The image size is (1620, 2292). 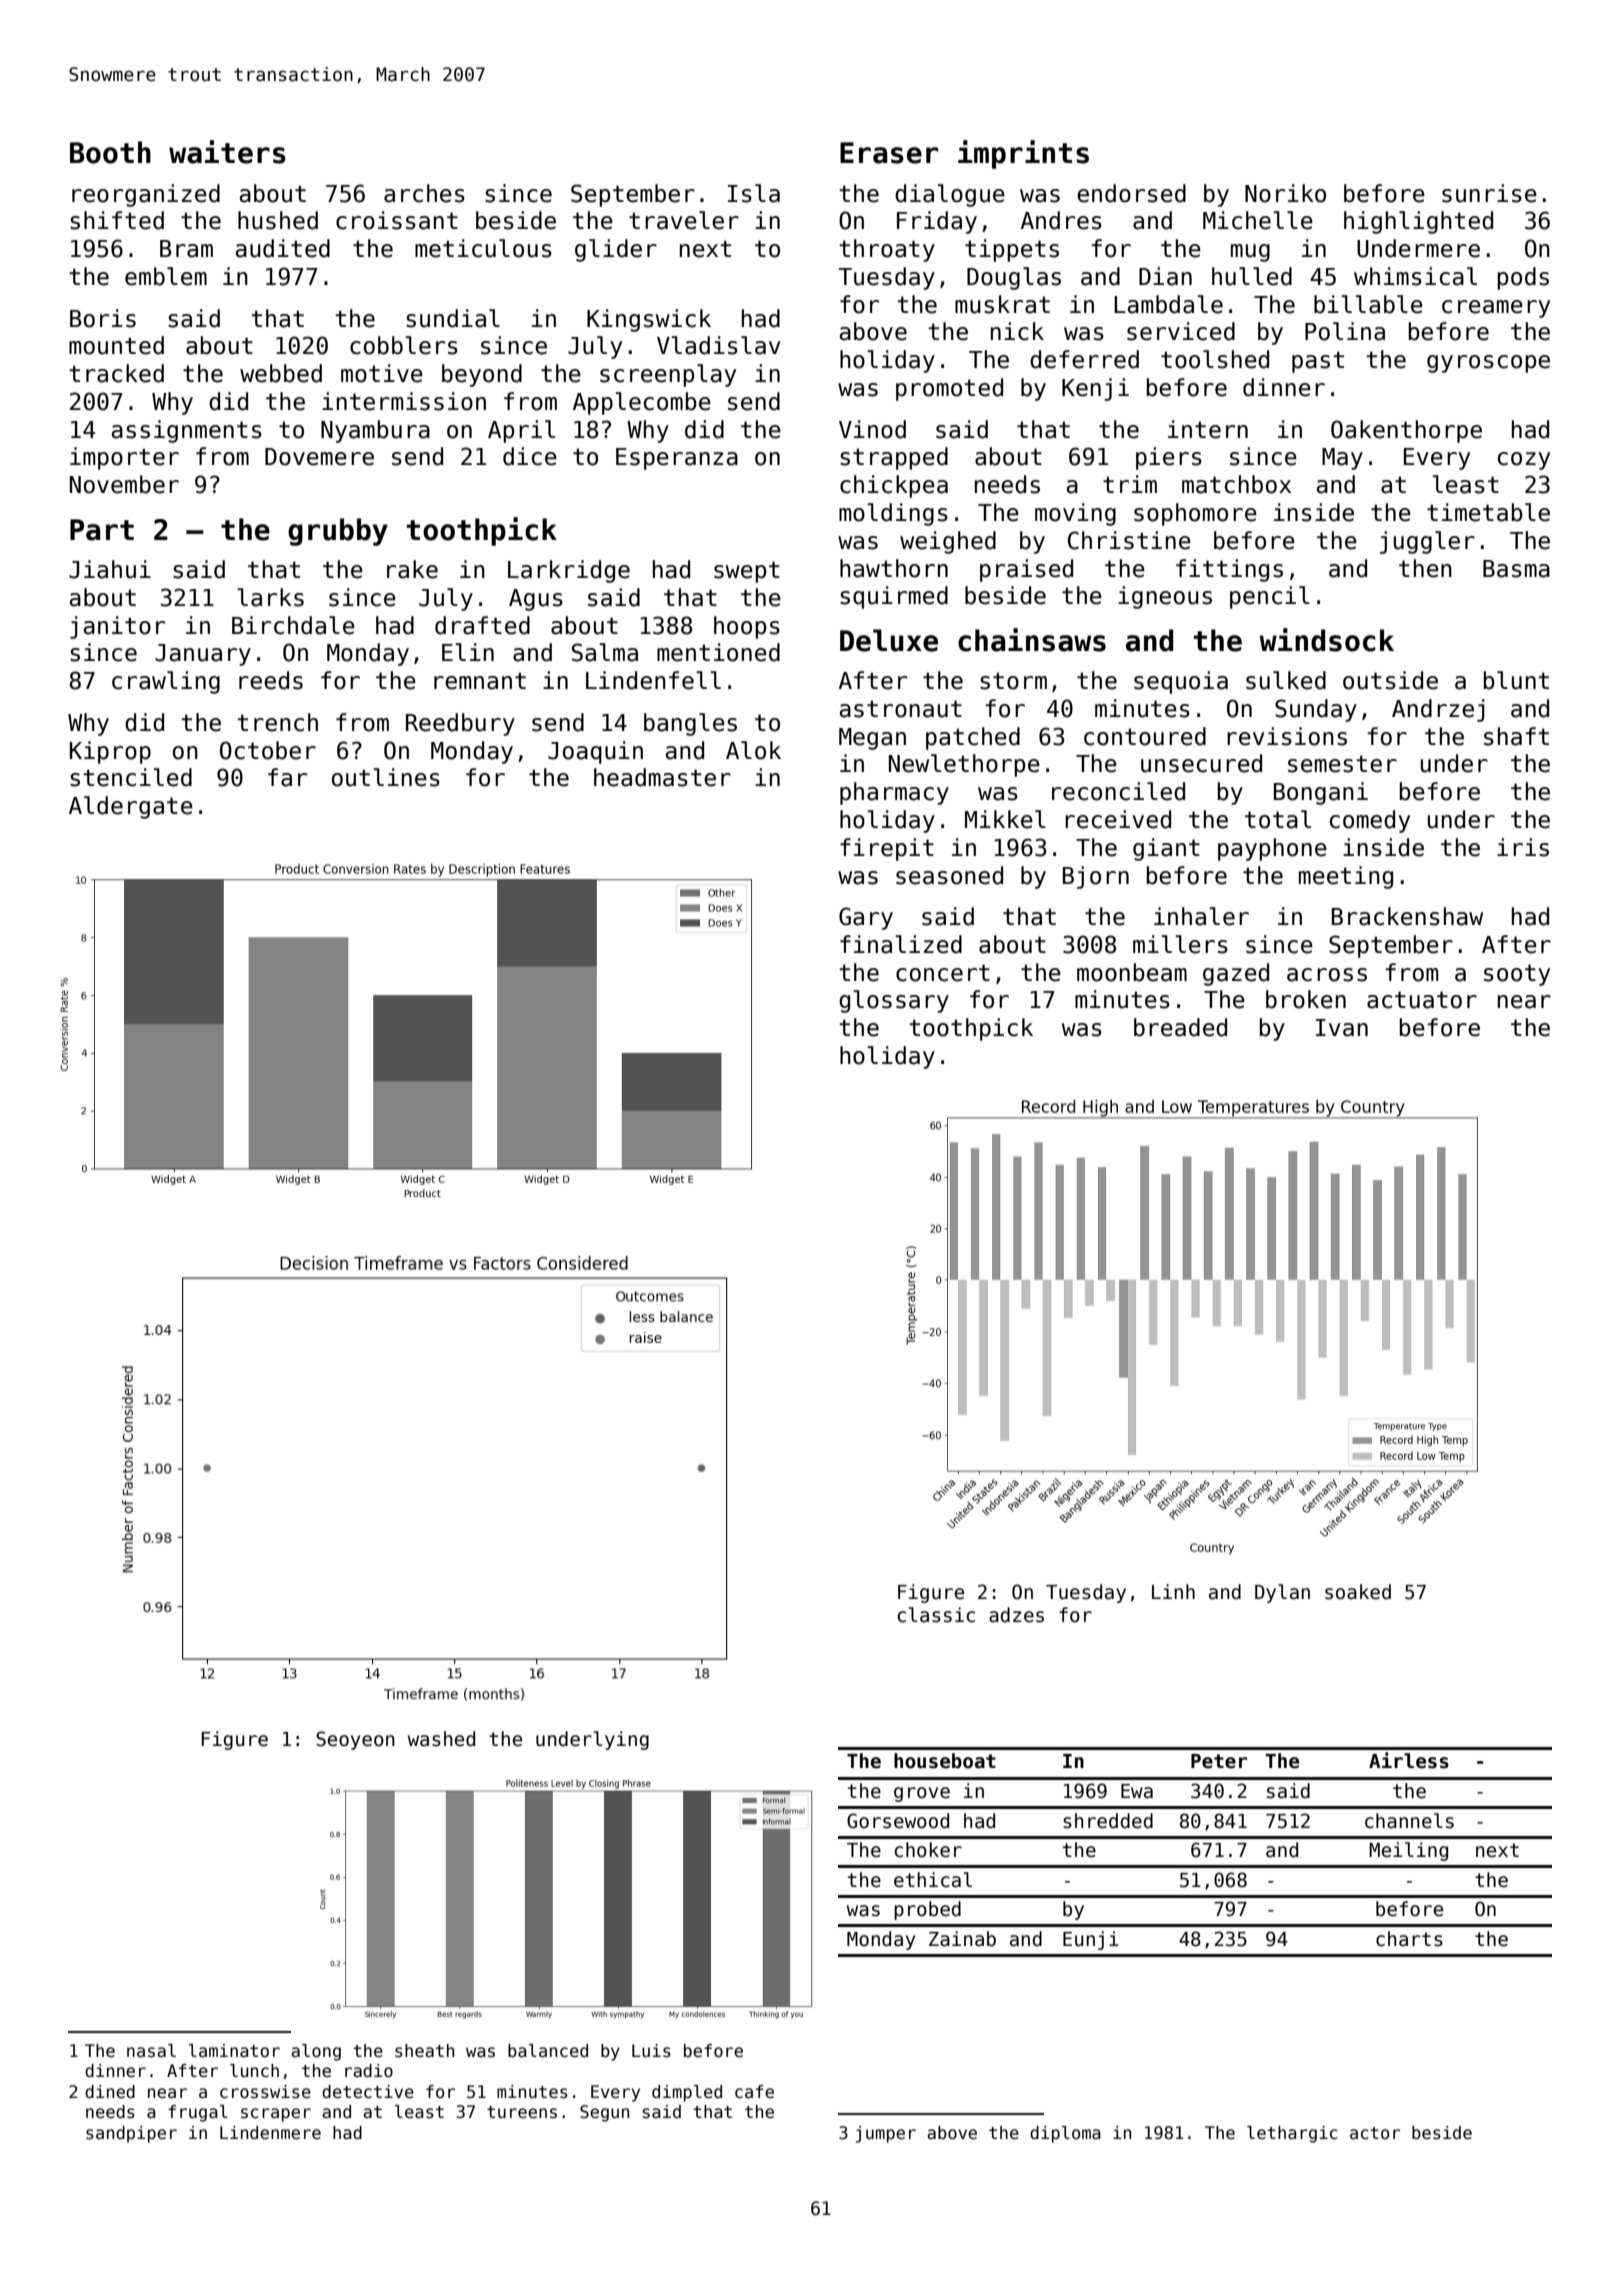 What do you see at coordinates (747, 572) in the page?
I see `swept` at bounding box center [747, 572].
